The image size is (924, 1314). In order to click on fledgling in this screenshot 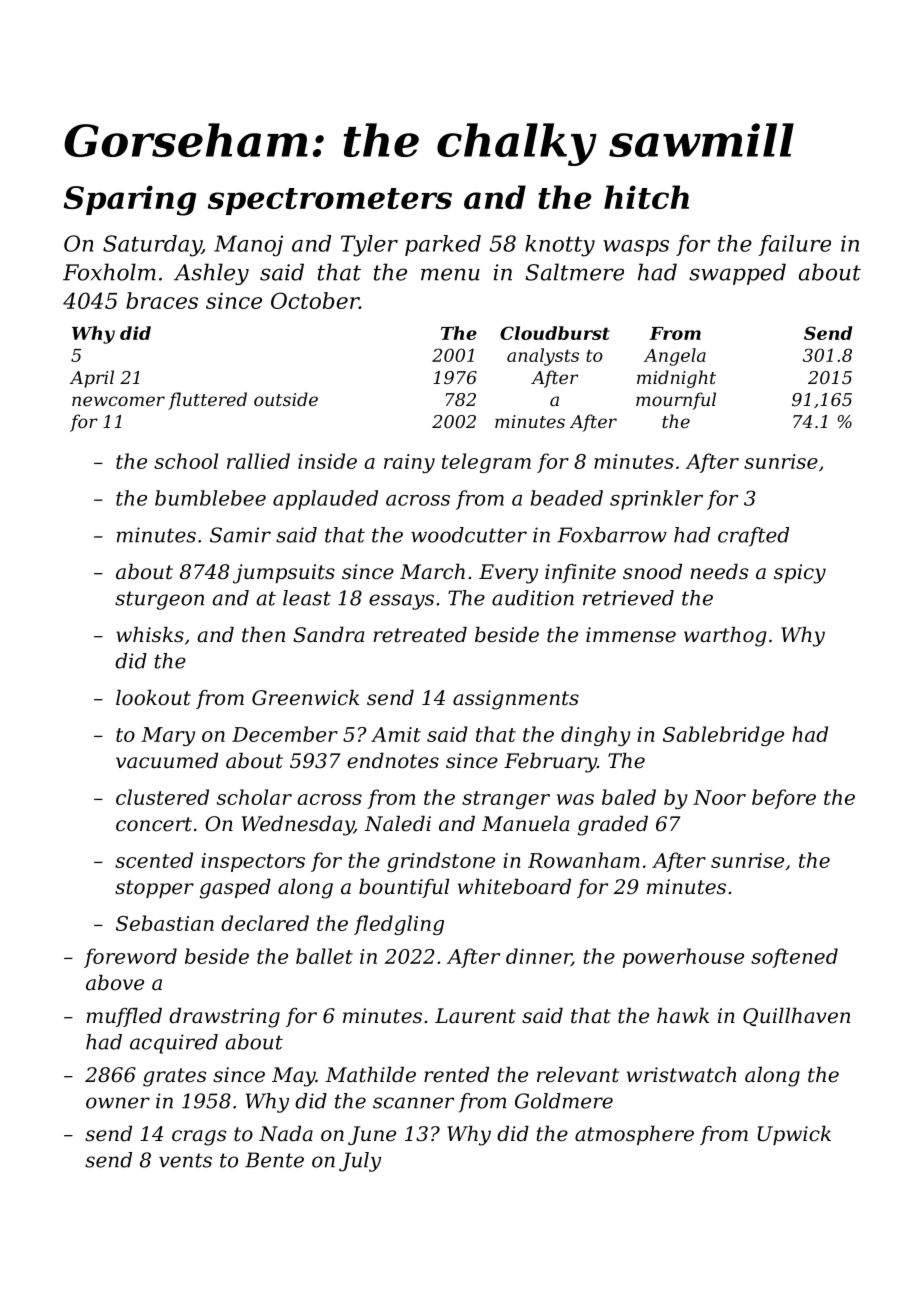, I will do `click(399, 925)`.
